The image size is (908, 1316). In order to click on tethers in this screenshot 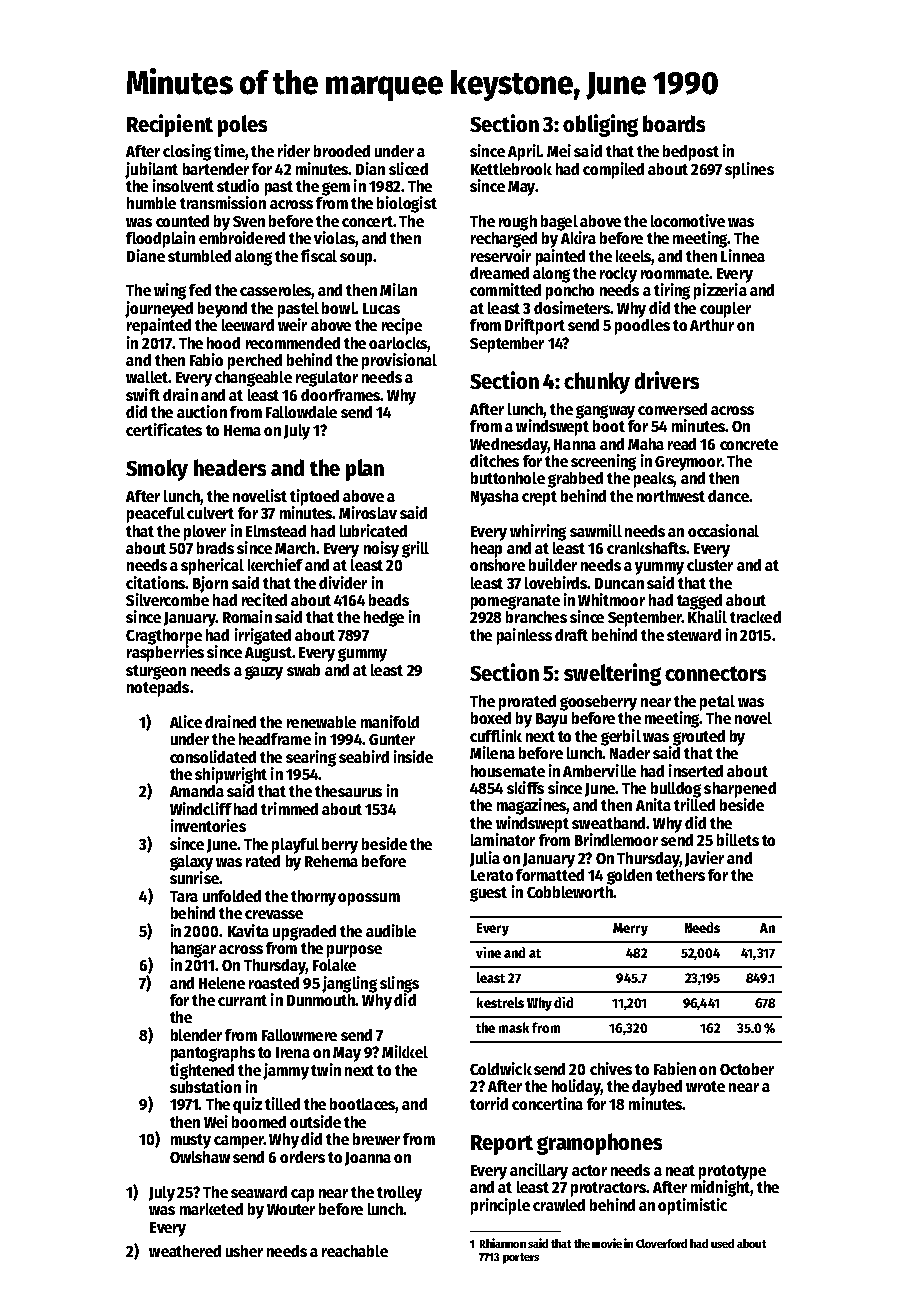, I will do `click(680, 875)`.
